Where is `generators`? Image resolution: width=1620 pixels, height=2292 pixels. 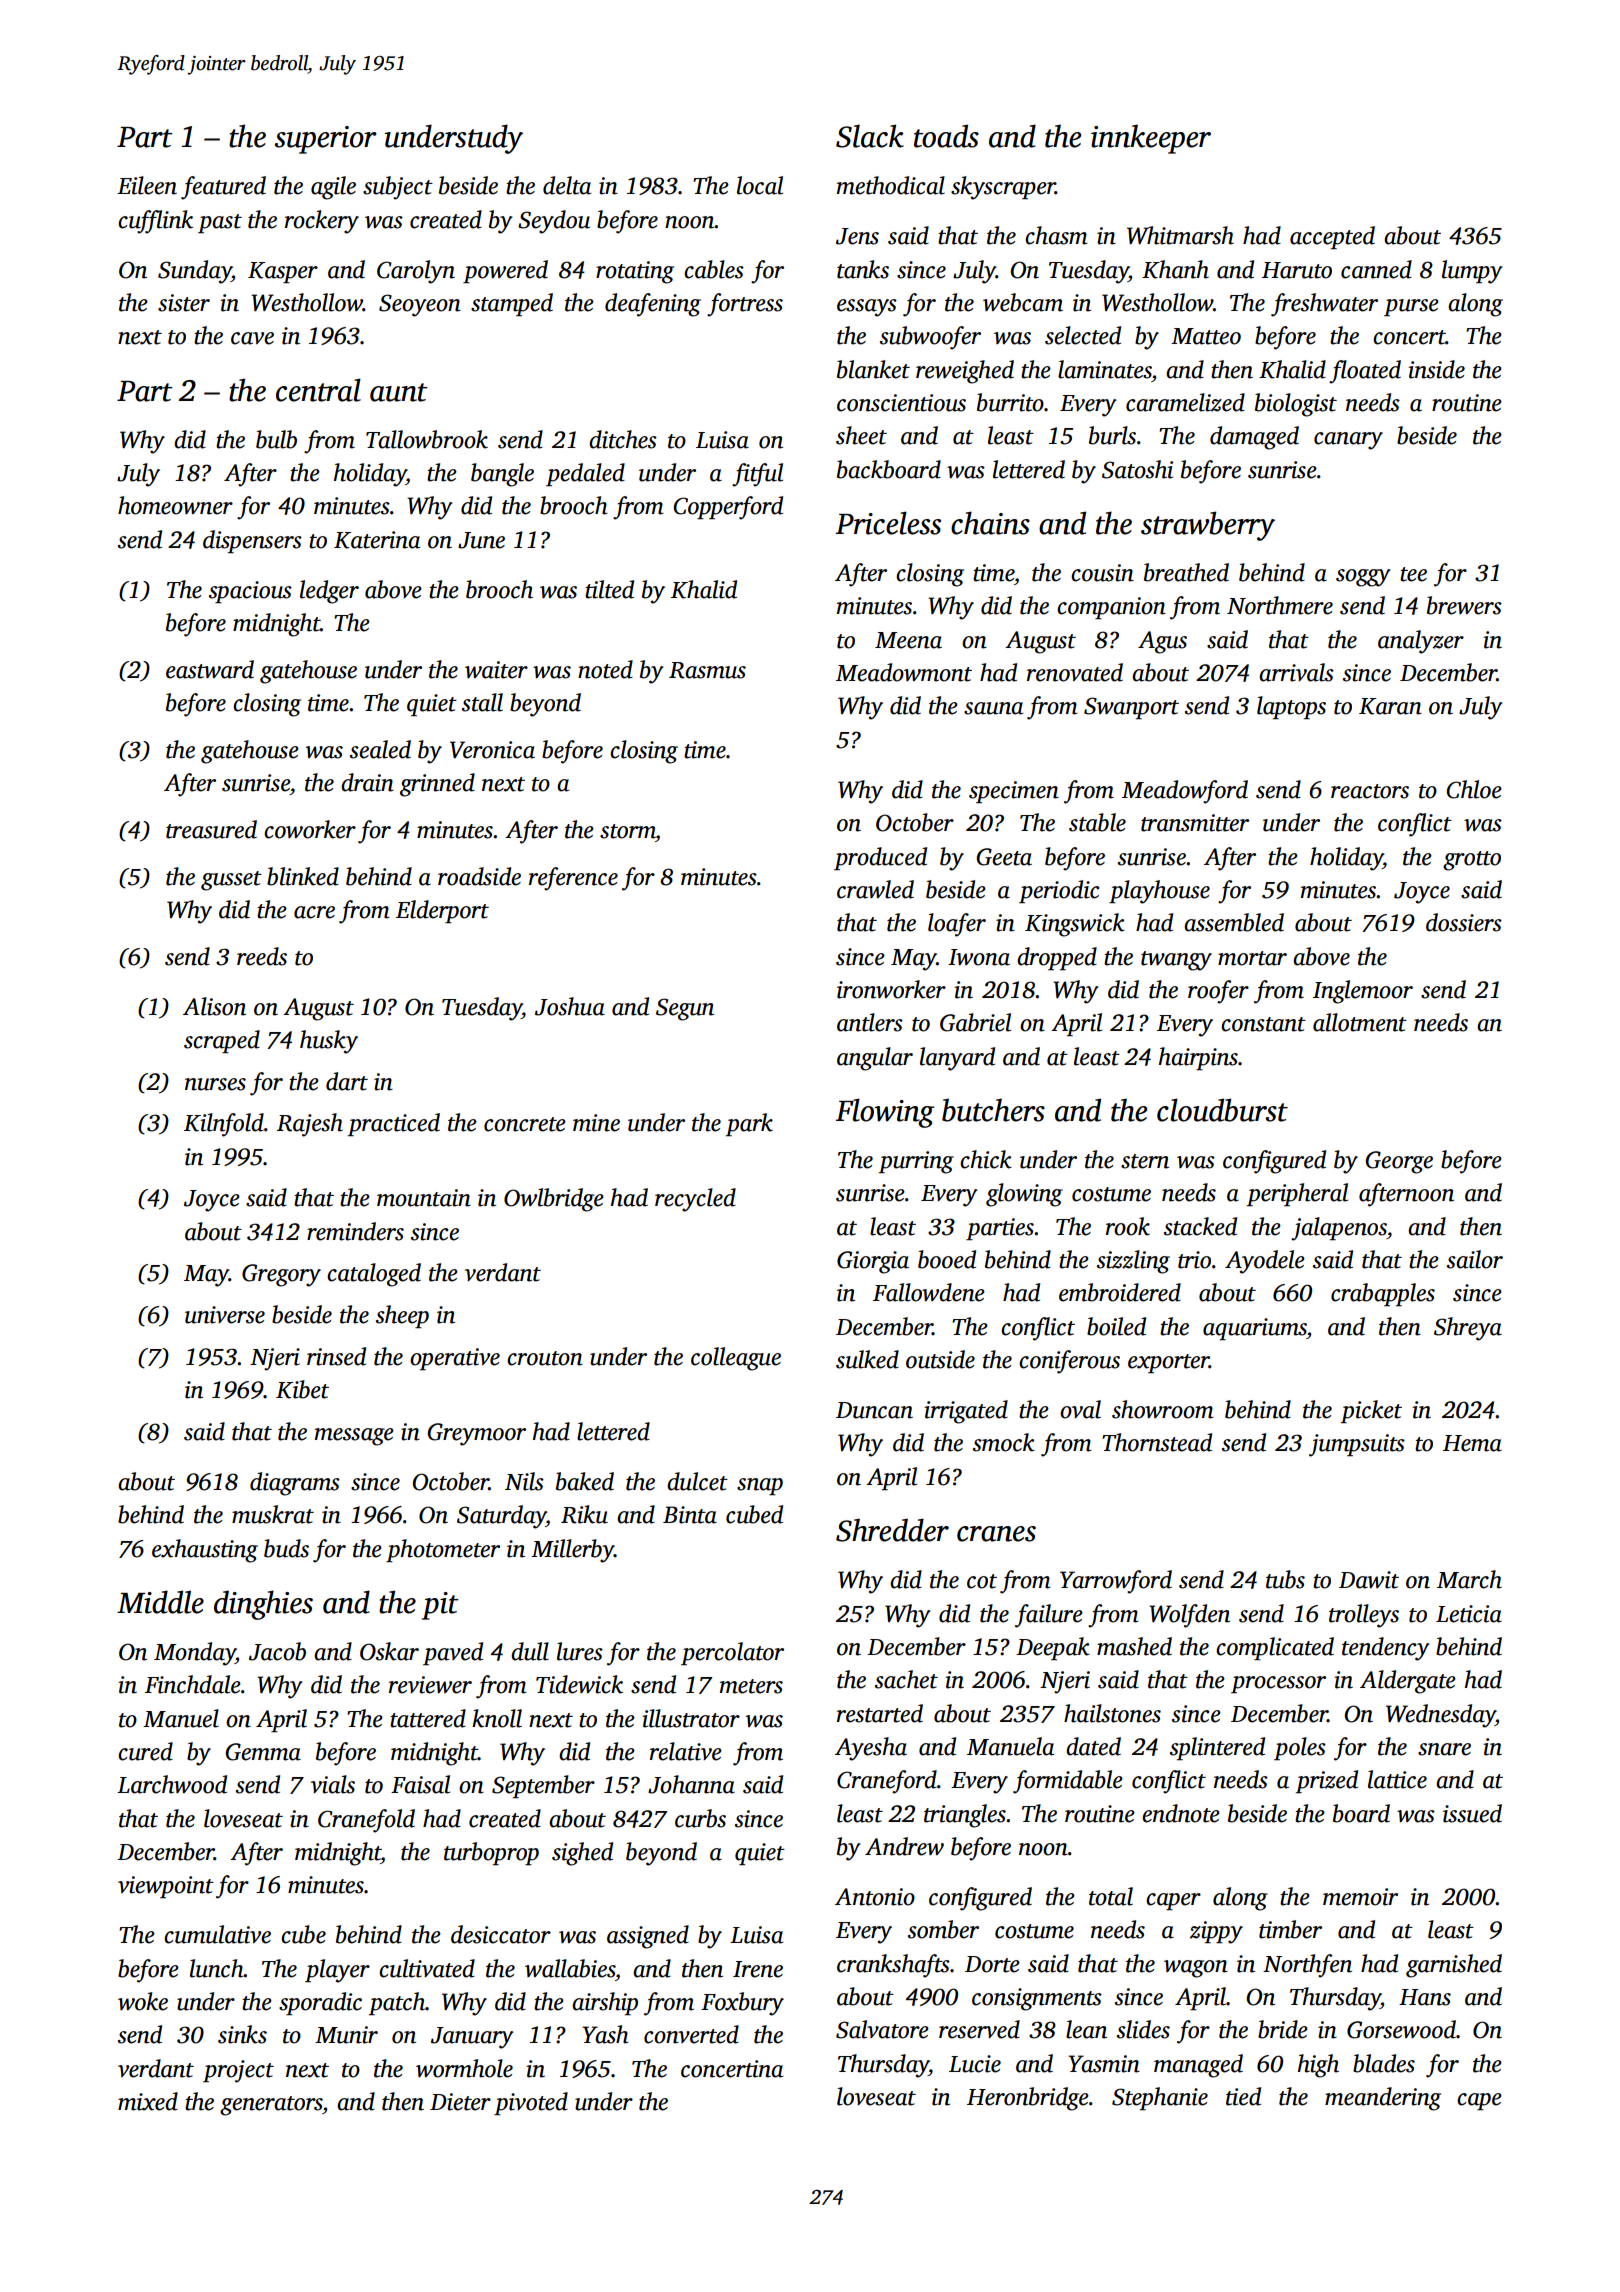 generators is located at coordinates (271, 2106).
